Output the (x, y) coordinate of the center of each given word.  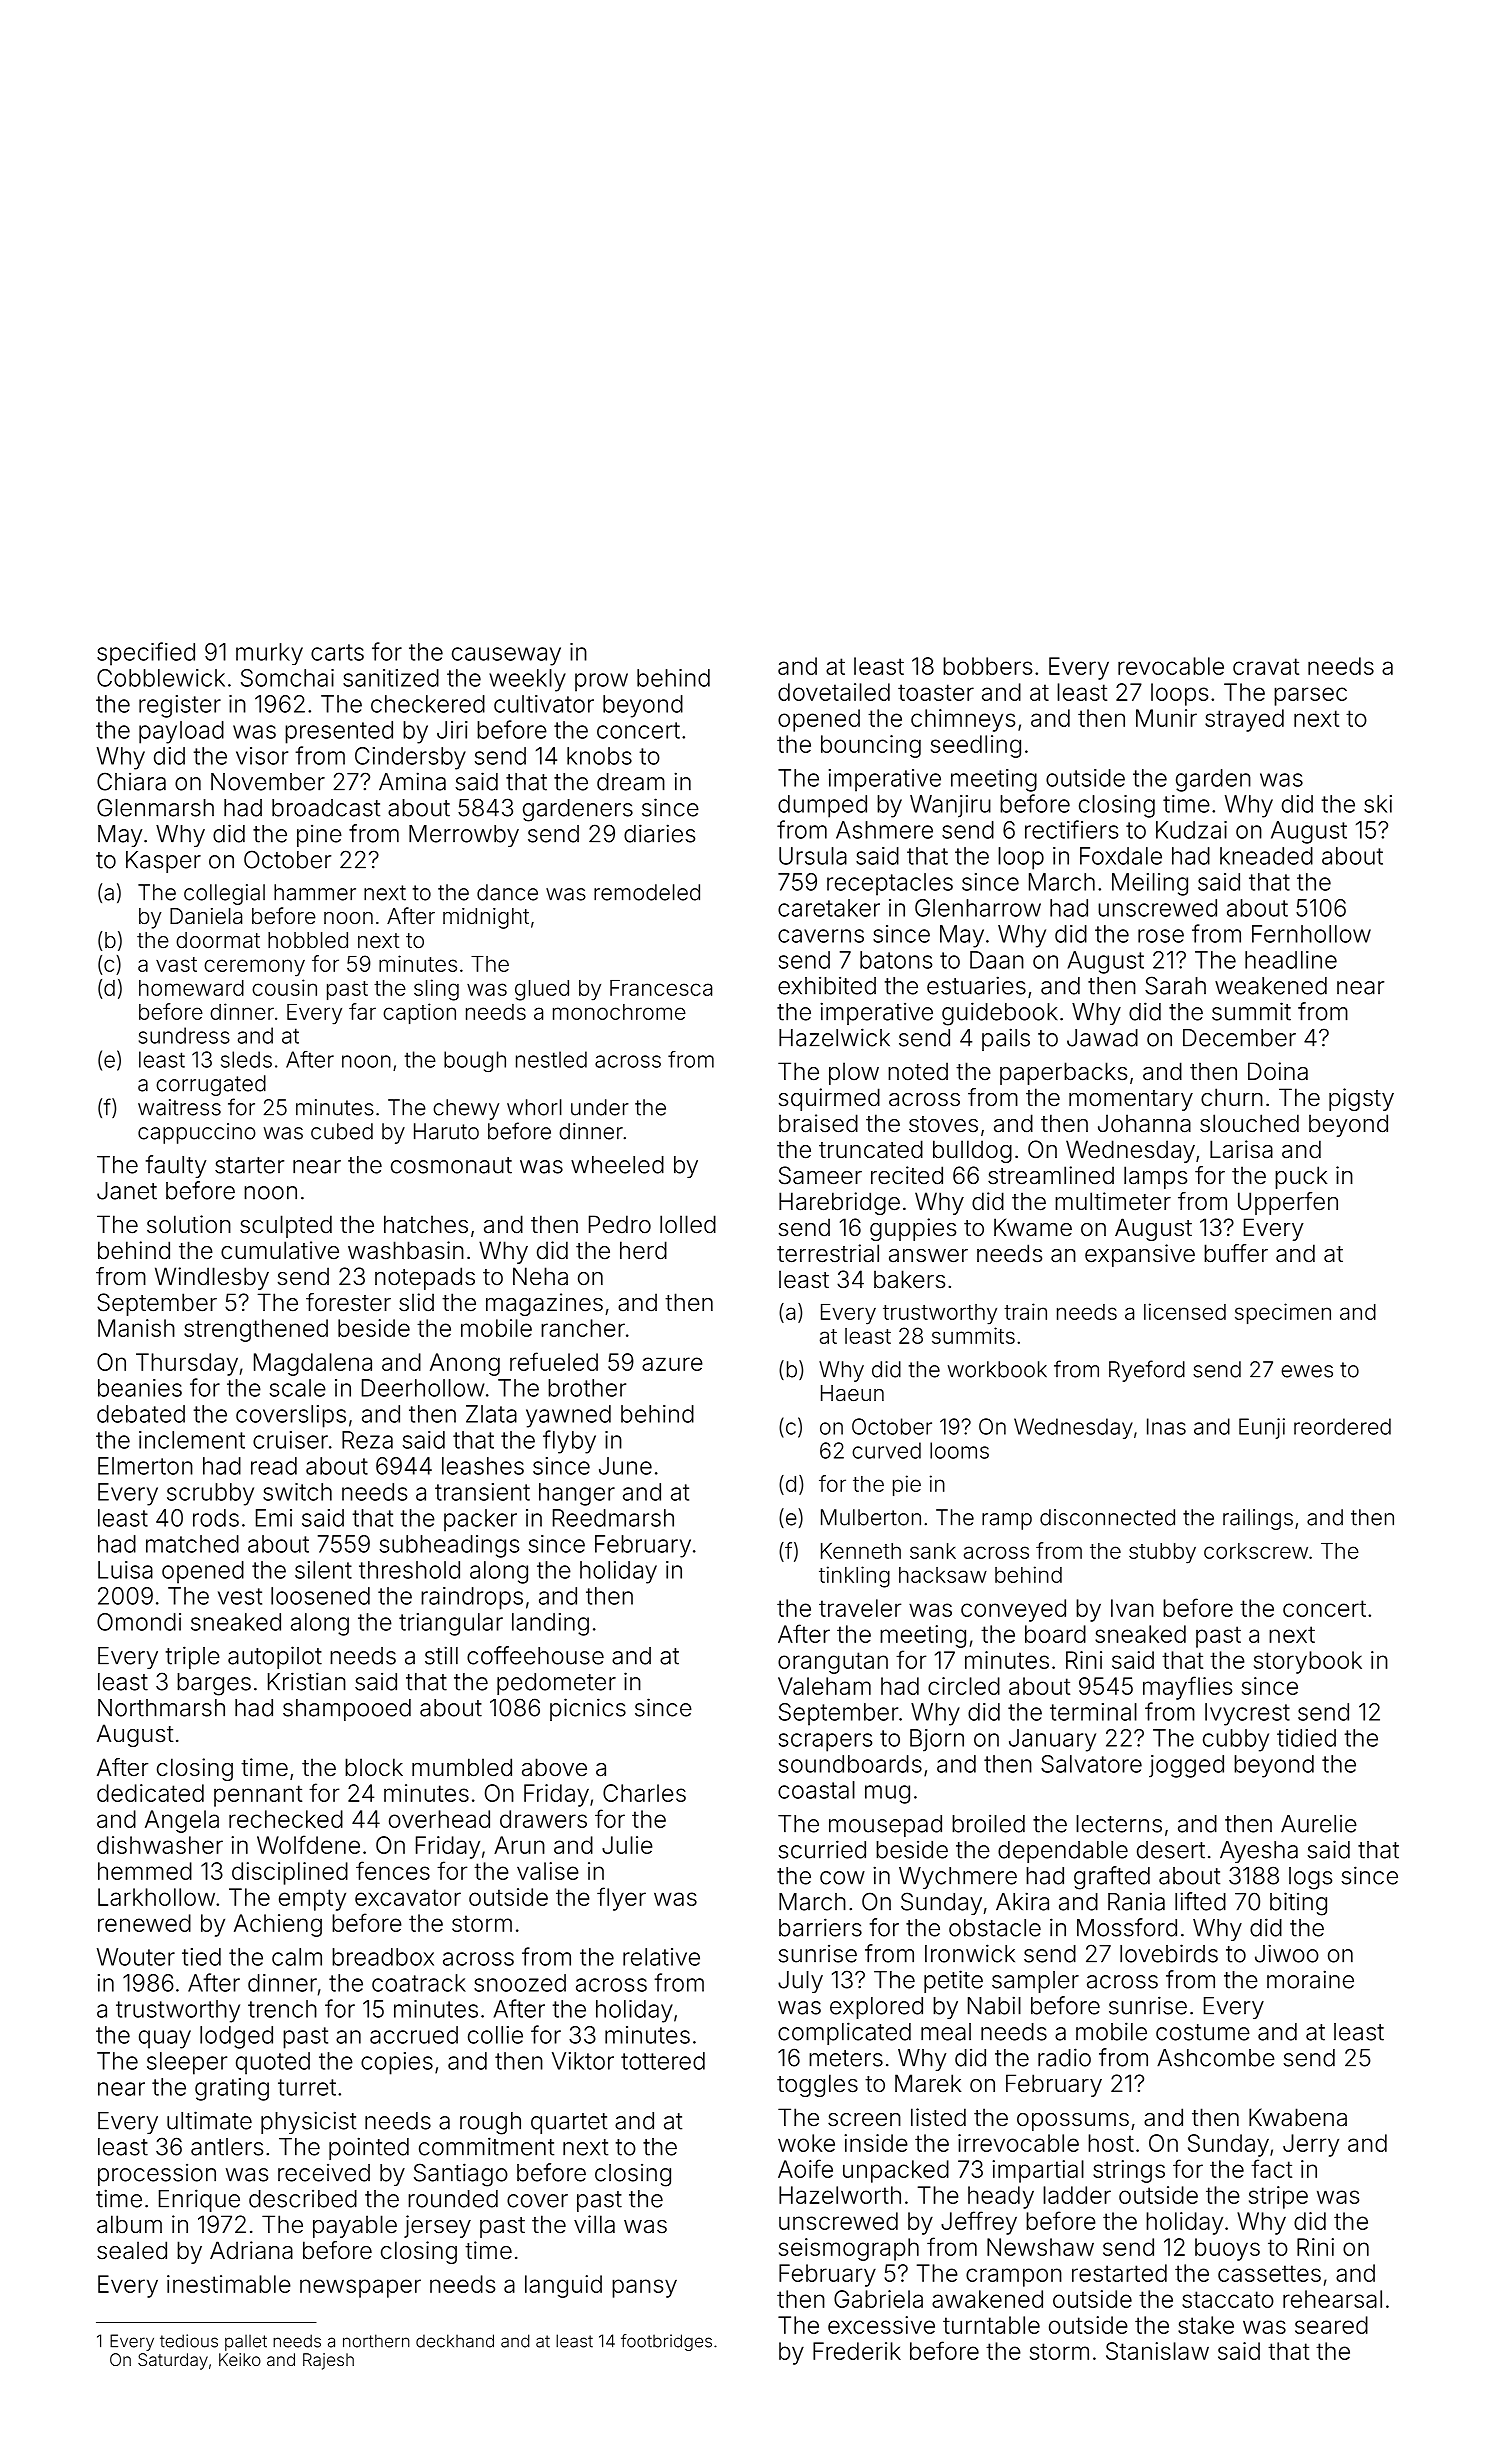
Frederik (857, 2351)
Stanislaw (1157, 2351)
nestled (551, 1059)
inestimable (229, 2284)
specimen (1283, 1313)
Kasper (163, 862)
